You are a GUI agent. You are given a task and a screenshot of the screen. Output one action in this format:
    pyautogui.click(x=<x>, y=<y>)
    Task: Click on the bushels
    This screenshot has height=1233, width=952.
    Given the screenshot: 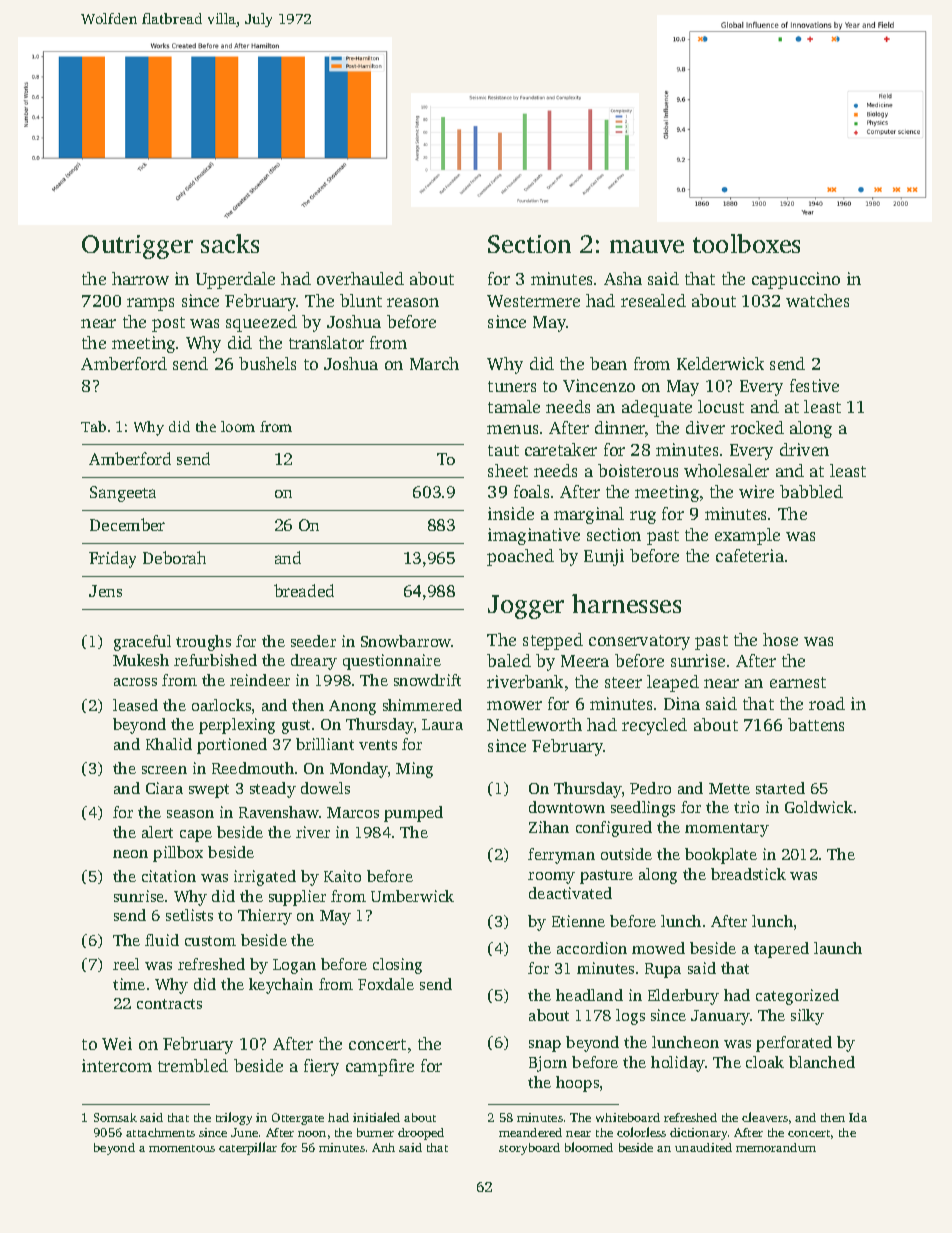 What is the action you would take?
    pyautogui.click(x=267, y=363)
